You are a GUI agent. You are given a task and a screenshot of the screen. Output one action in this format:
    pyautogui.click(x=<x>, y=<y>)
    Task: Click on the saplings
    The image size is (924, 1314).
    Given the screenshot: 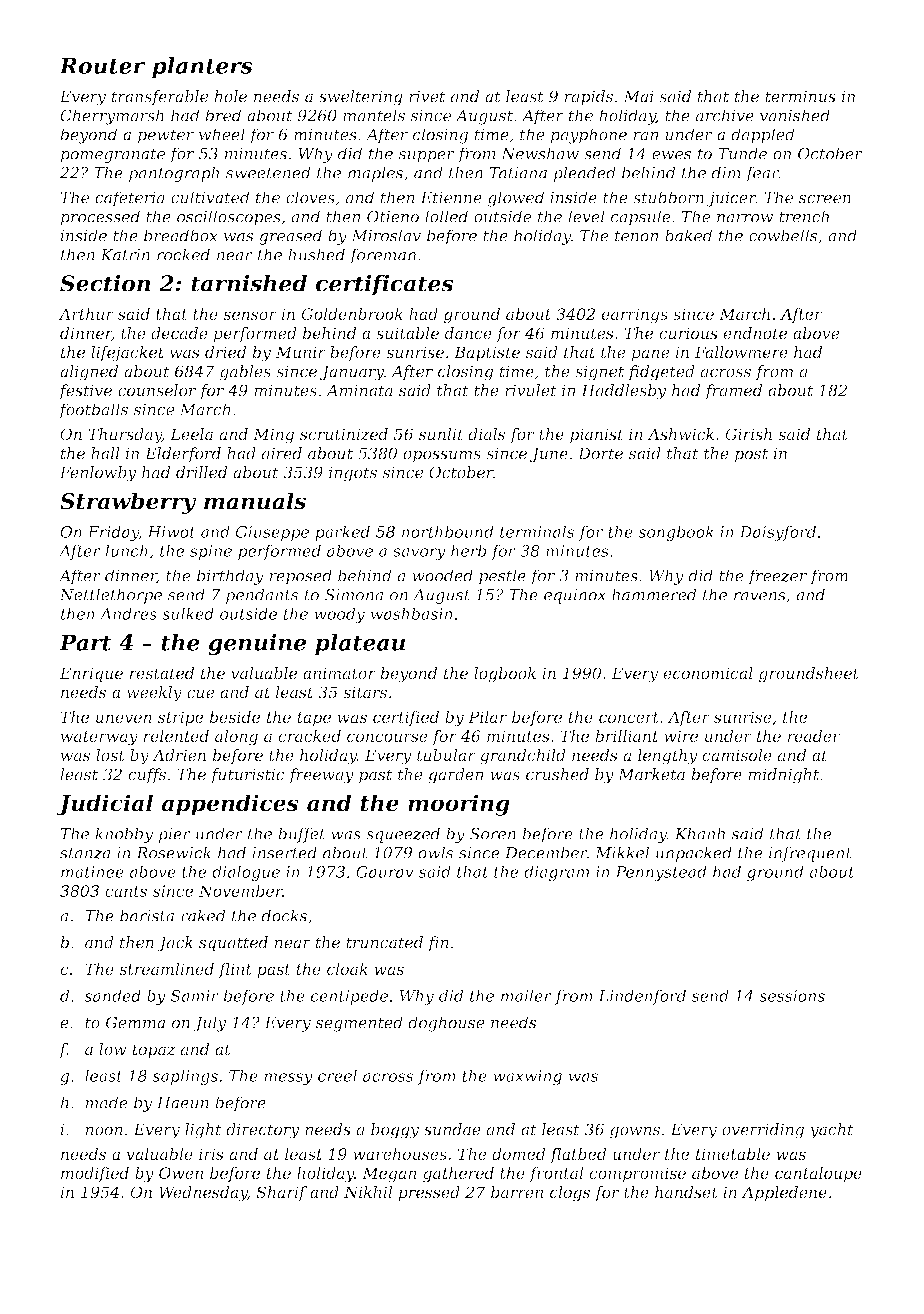 What is the action you would take?
    pyautogui.click(x=185, y=1077)
